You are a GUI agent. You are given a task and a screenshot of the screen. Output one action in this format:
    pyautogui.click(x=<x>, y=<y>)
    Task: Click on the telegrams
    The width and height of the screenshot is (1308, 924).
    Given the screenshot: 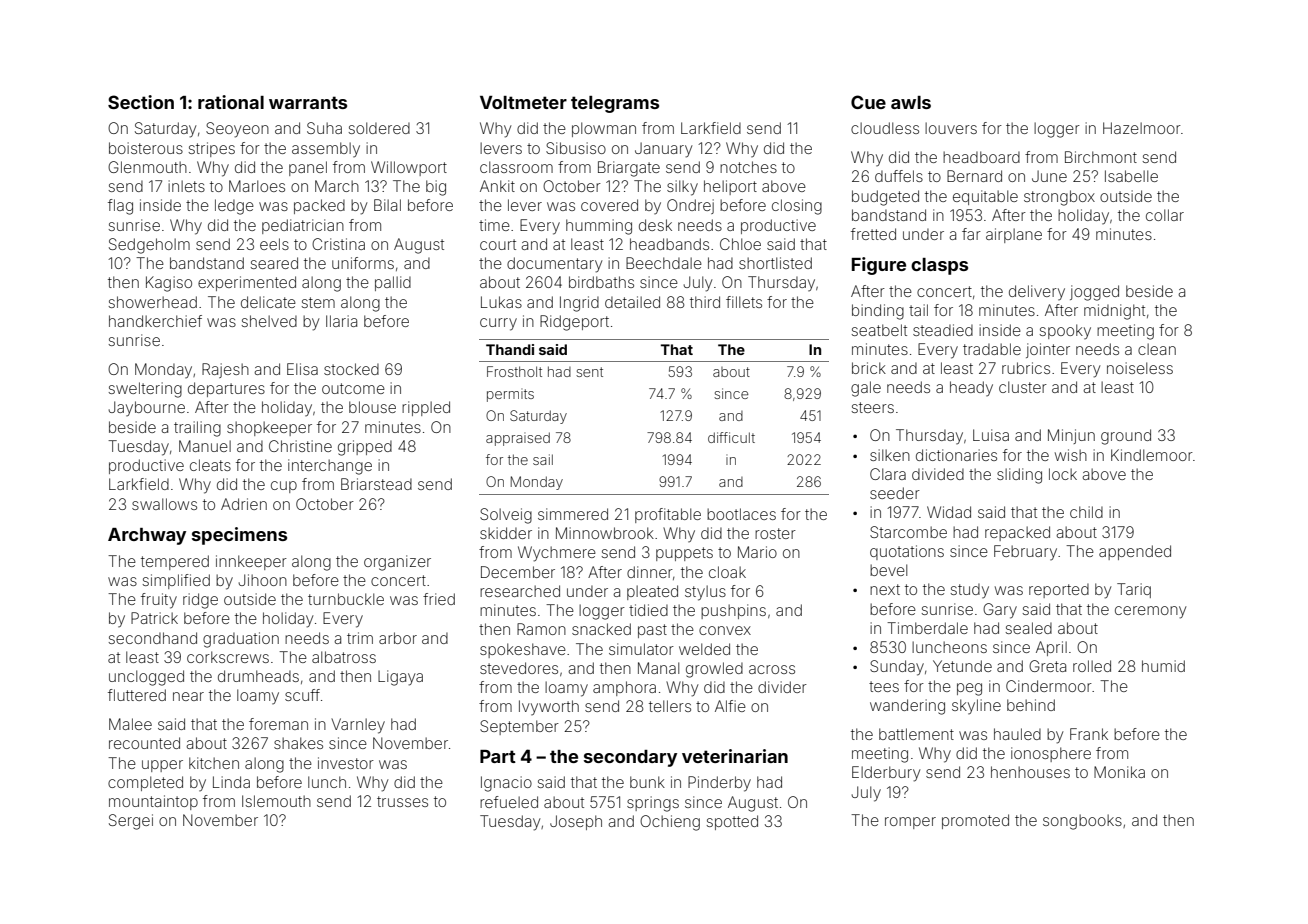 What is the action you would take?
    pyautogui.click(x=615, y=104)
